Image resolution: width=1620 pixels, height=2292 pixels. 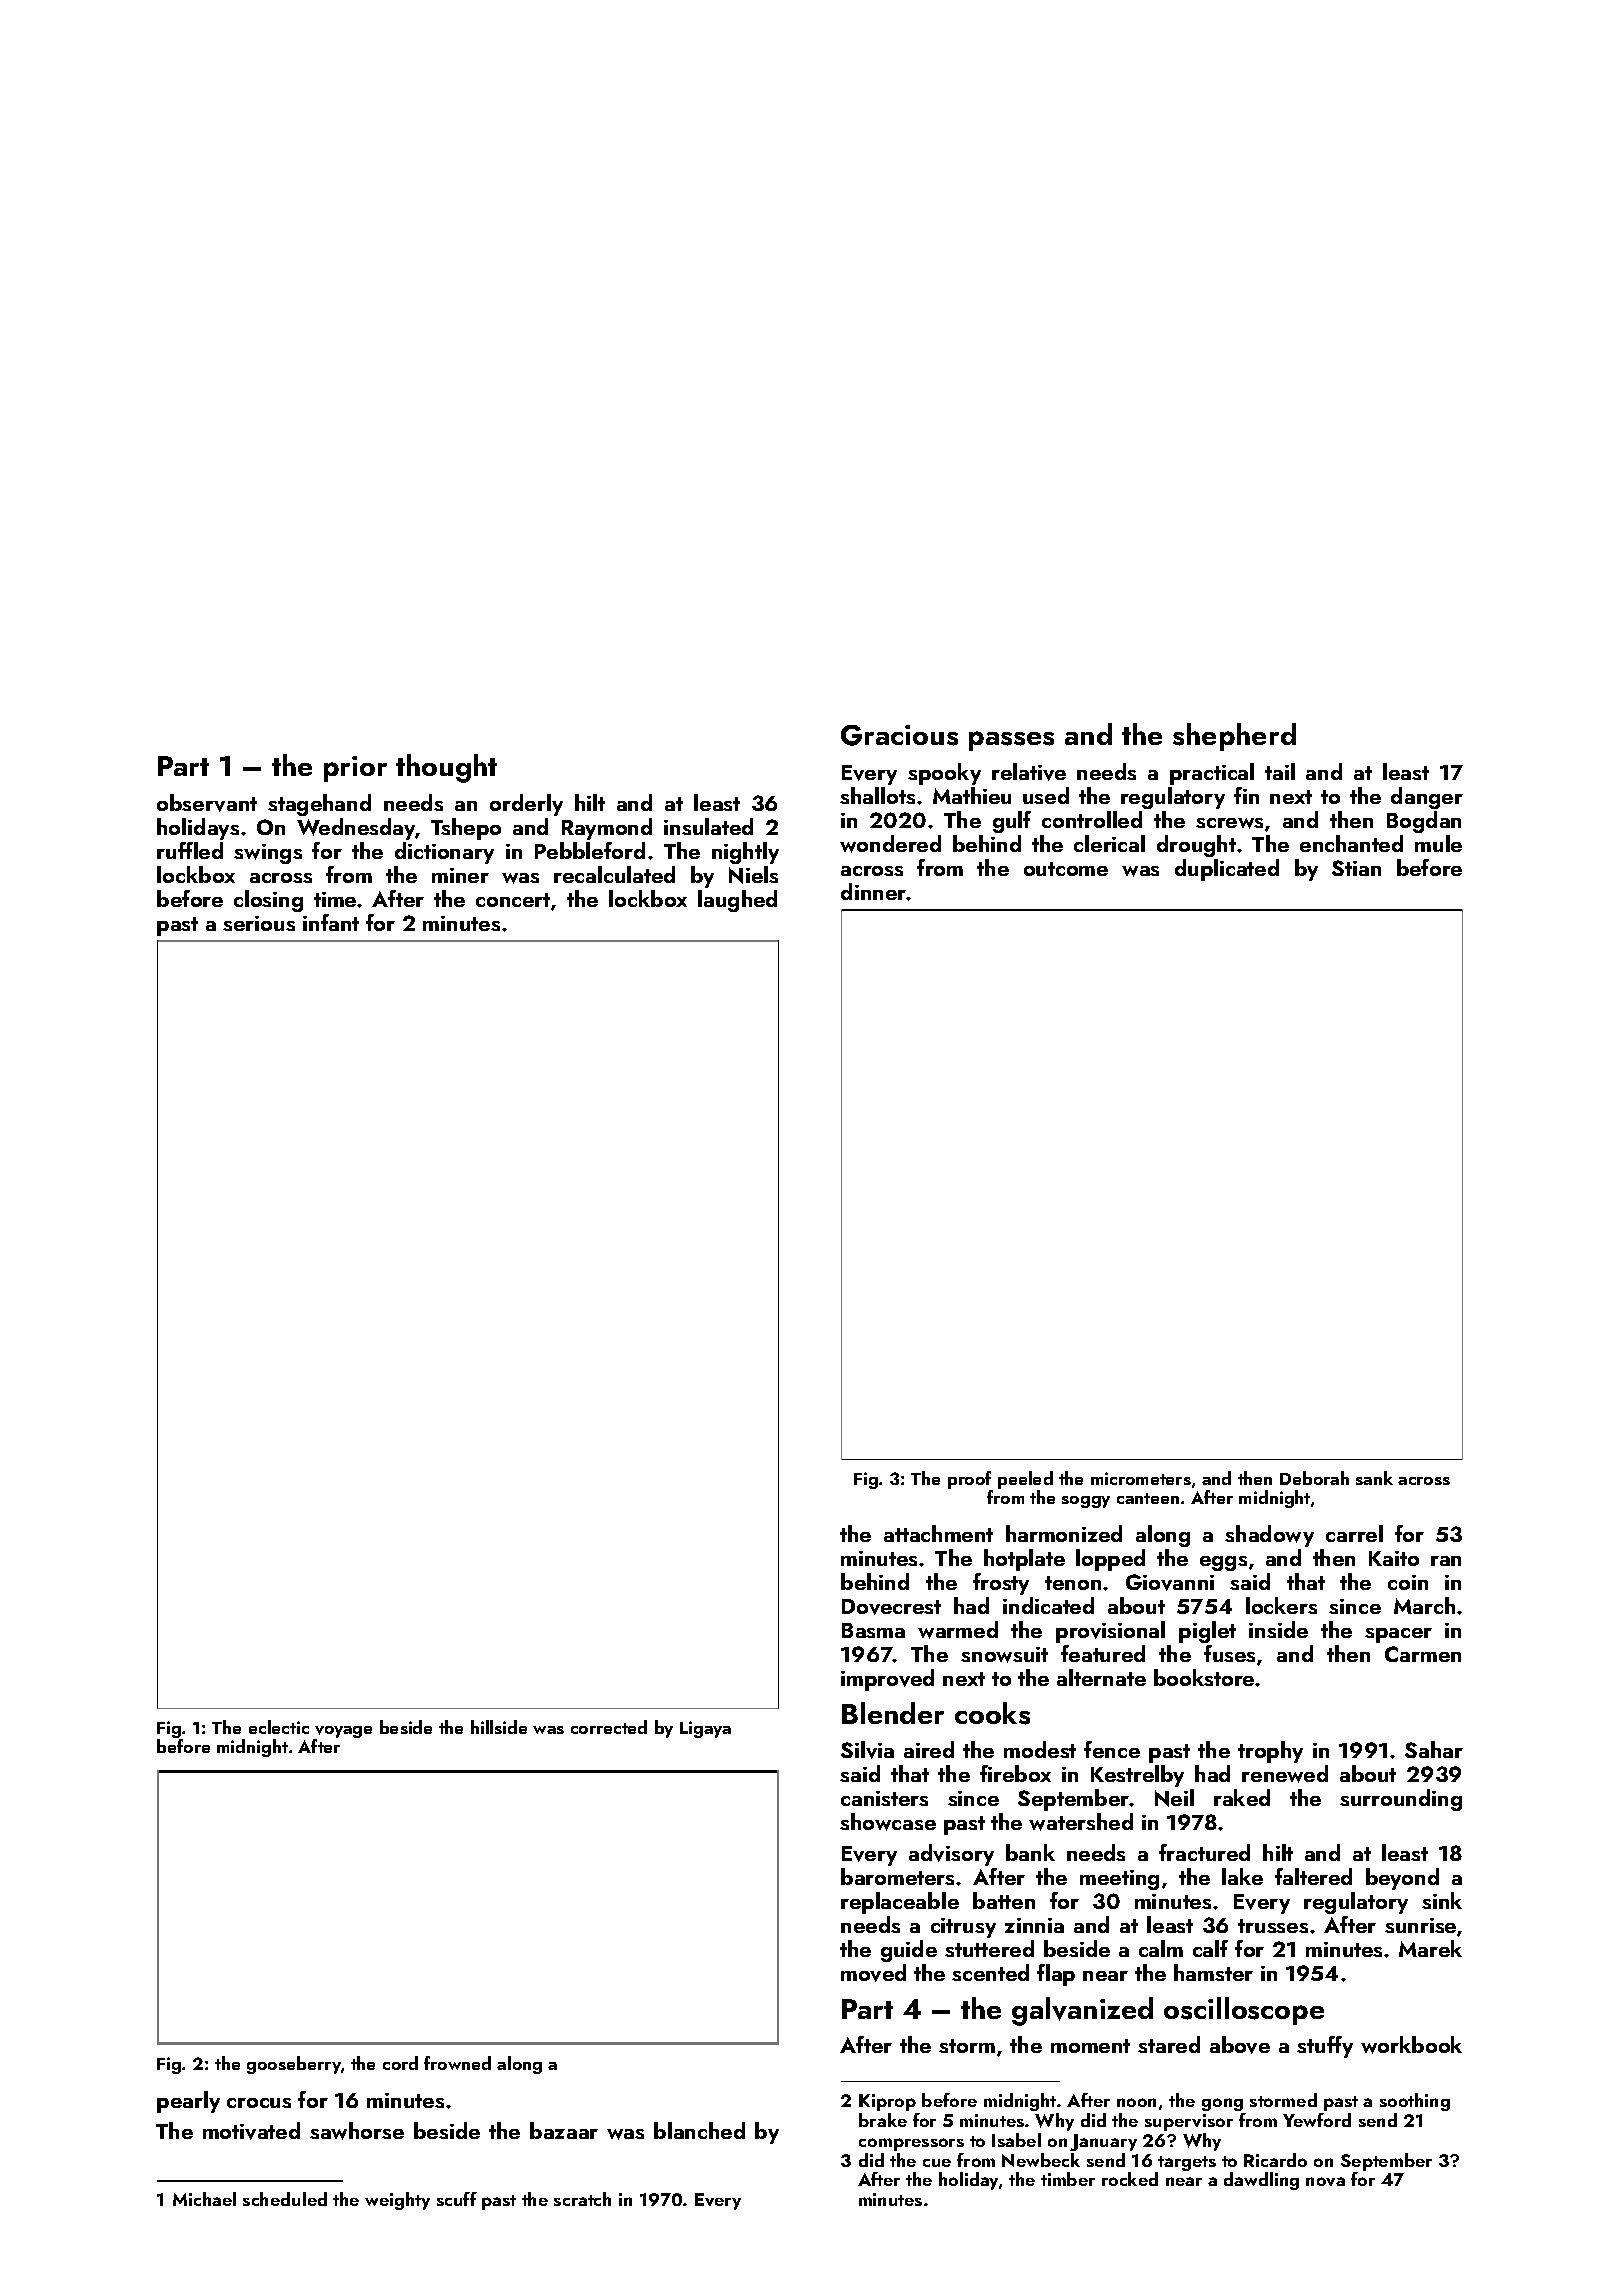 What do you see at coordinates (867, 1750) in the page?
I see `Silvia` at bounding box center [867, 1750].
